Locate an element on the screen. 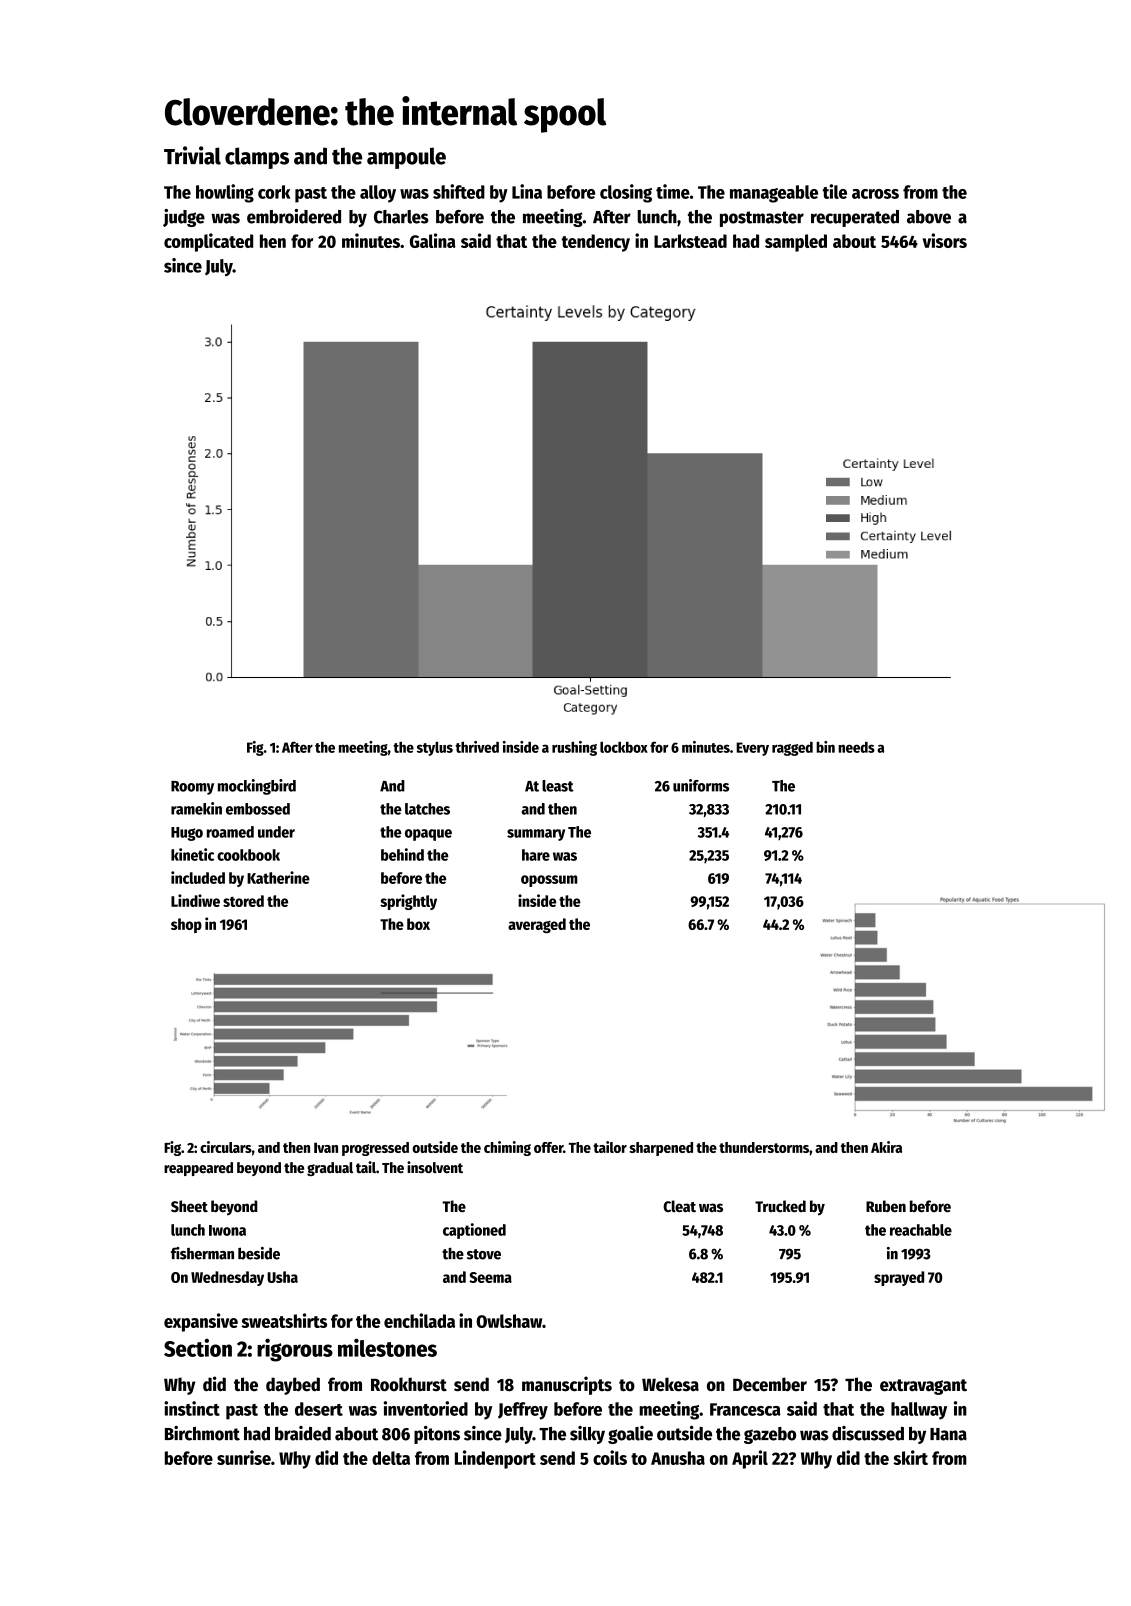 The width and height of the screenshot is (1131, 1606). tendency is located at coordinates (596, 243).
